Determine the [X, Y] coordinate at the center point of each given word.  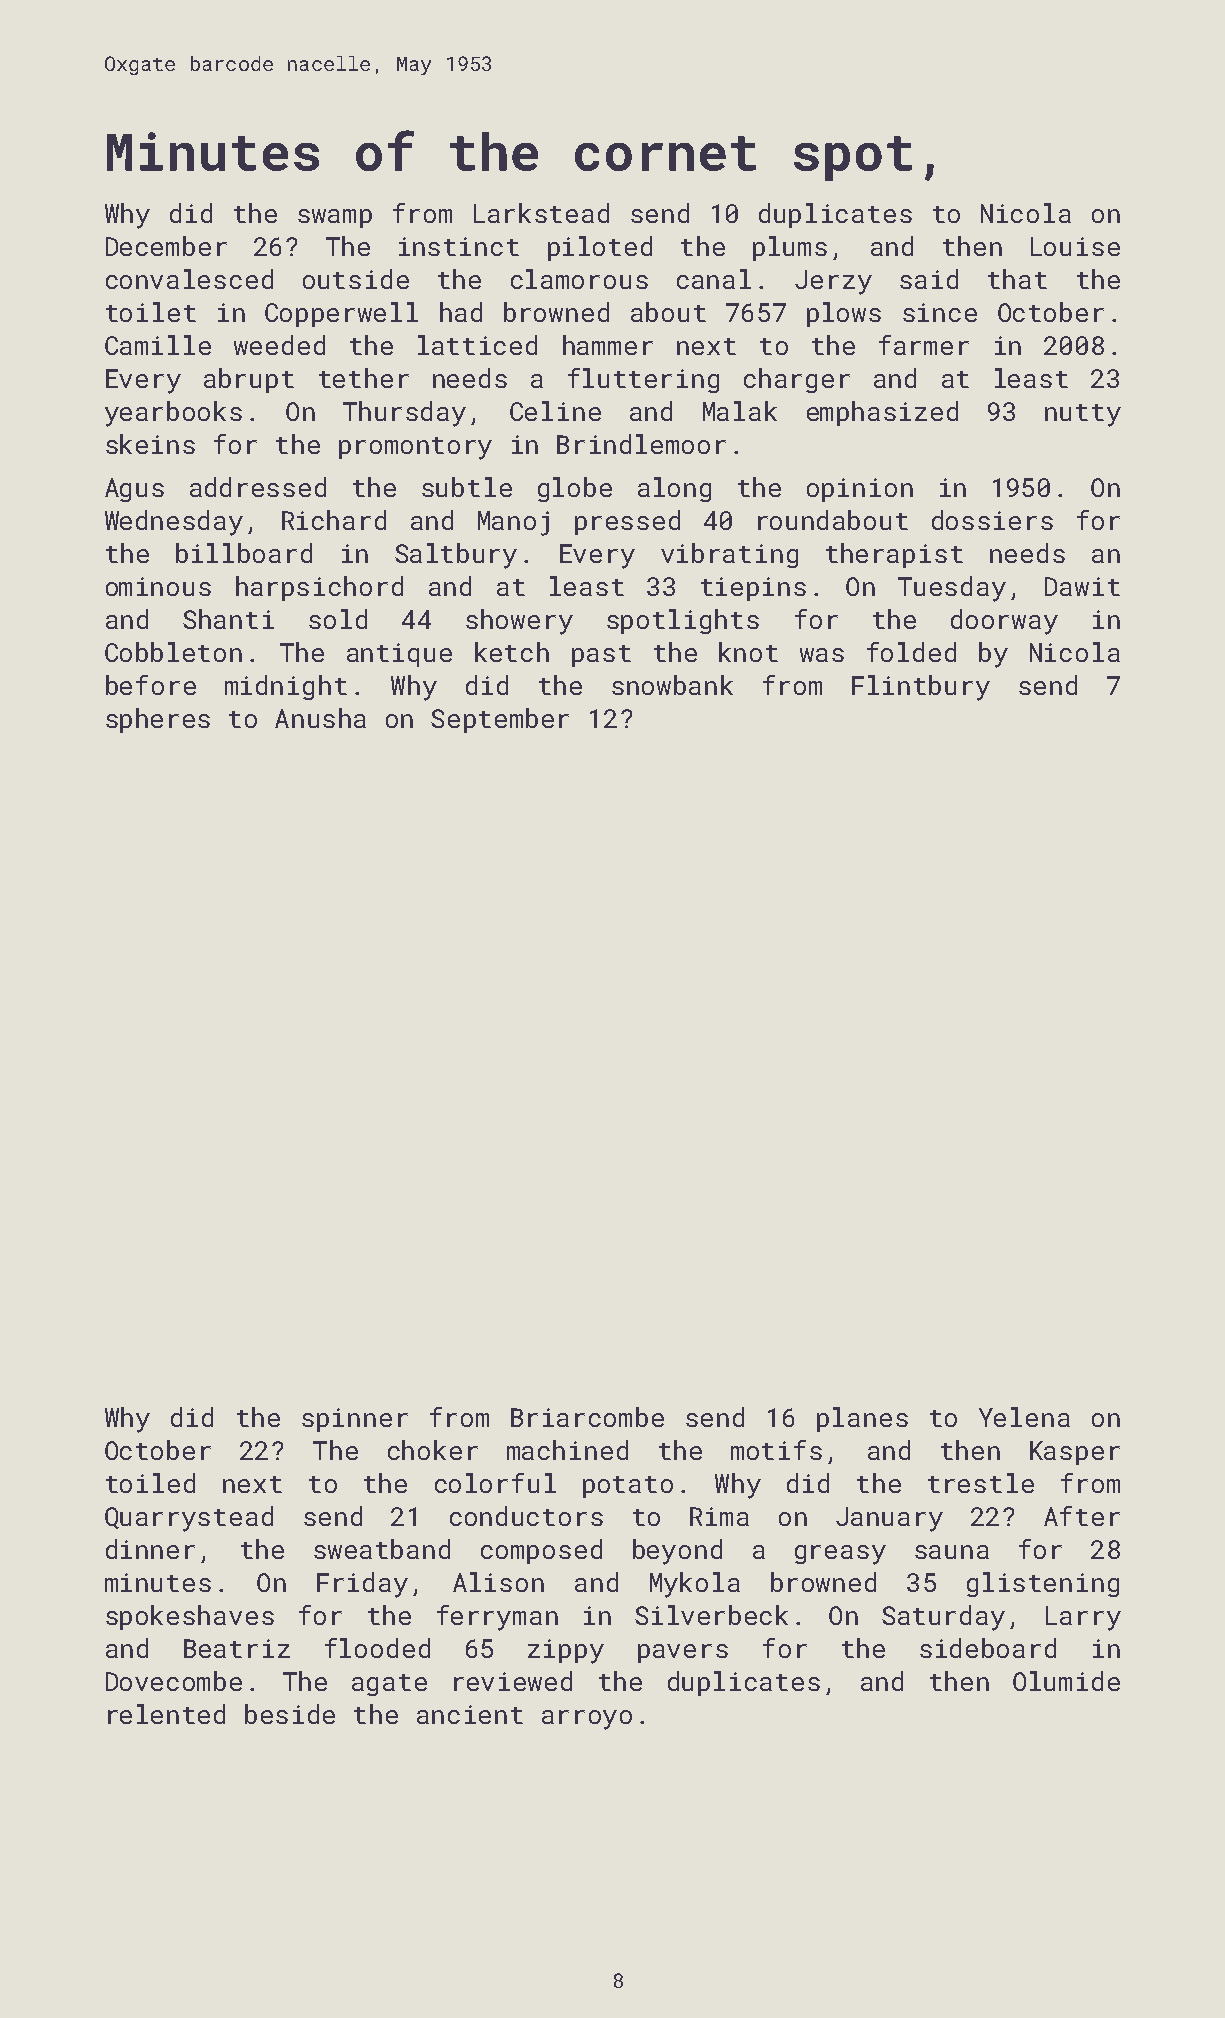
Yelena [1024, 1417]
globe [575, 489]
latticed [477, 345]
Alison [498, 1582]
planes [862, 1419]
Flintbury [921, 688]
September [500, 720]
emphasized [882, 413]
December [166, 246]
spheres [158, 720]
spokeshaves [190, 1617]
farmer [924, 345]
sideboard [988, 1648]
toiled [150, 1483]
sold [338, 619]
